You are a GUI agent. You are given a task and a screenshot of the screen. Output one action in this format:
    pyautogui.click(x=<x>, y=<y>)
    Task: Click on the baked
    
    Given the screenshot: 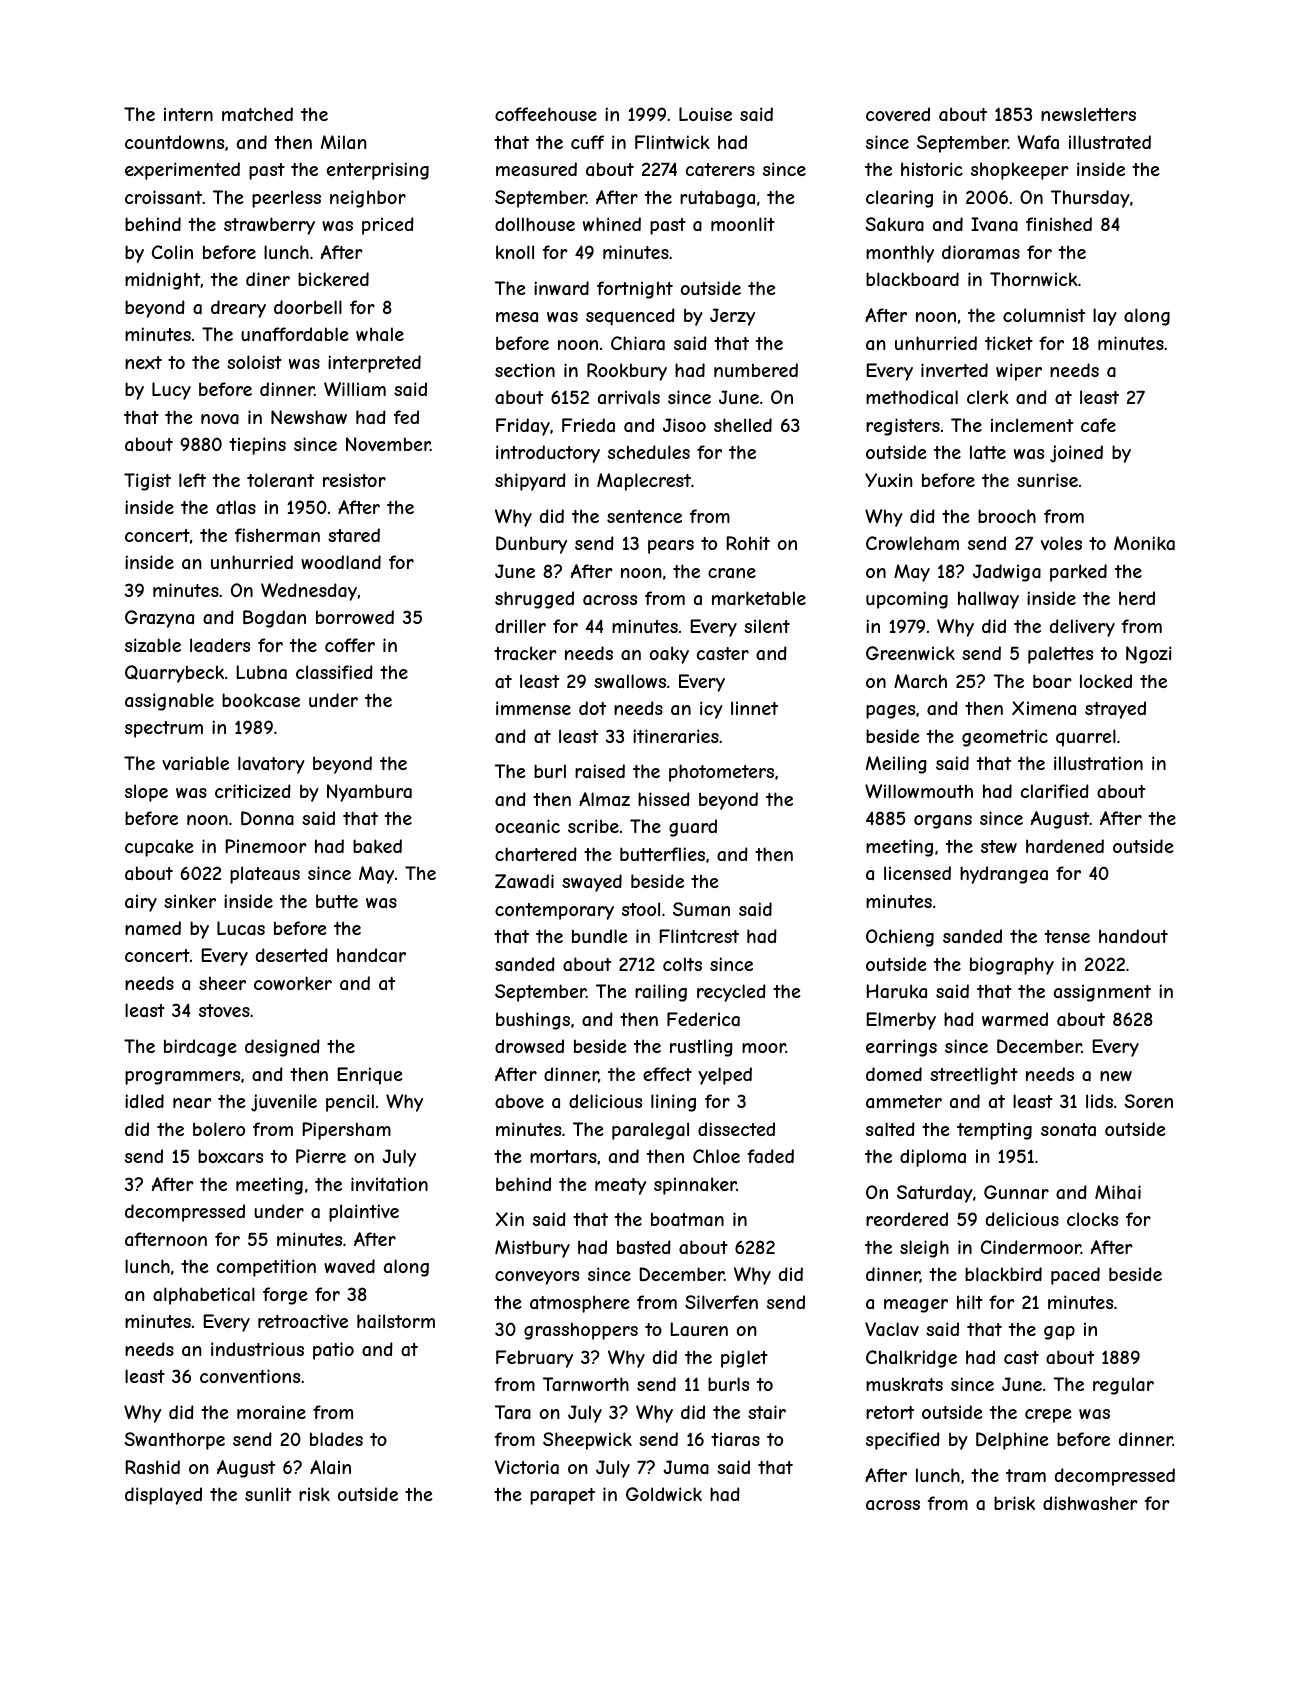 What is the action you would take?
    pyautogui.click(x=377, y=846)
